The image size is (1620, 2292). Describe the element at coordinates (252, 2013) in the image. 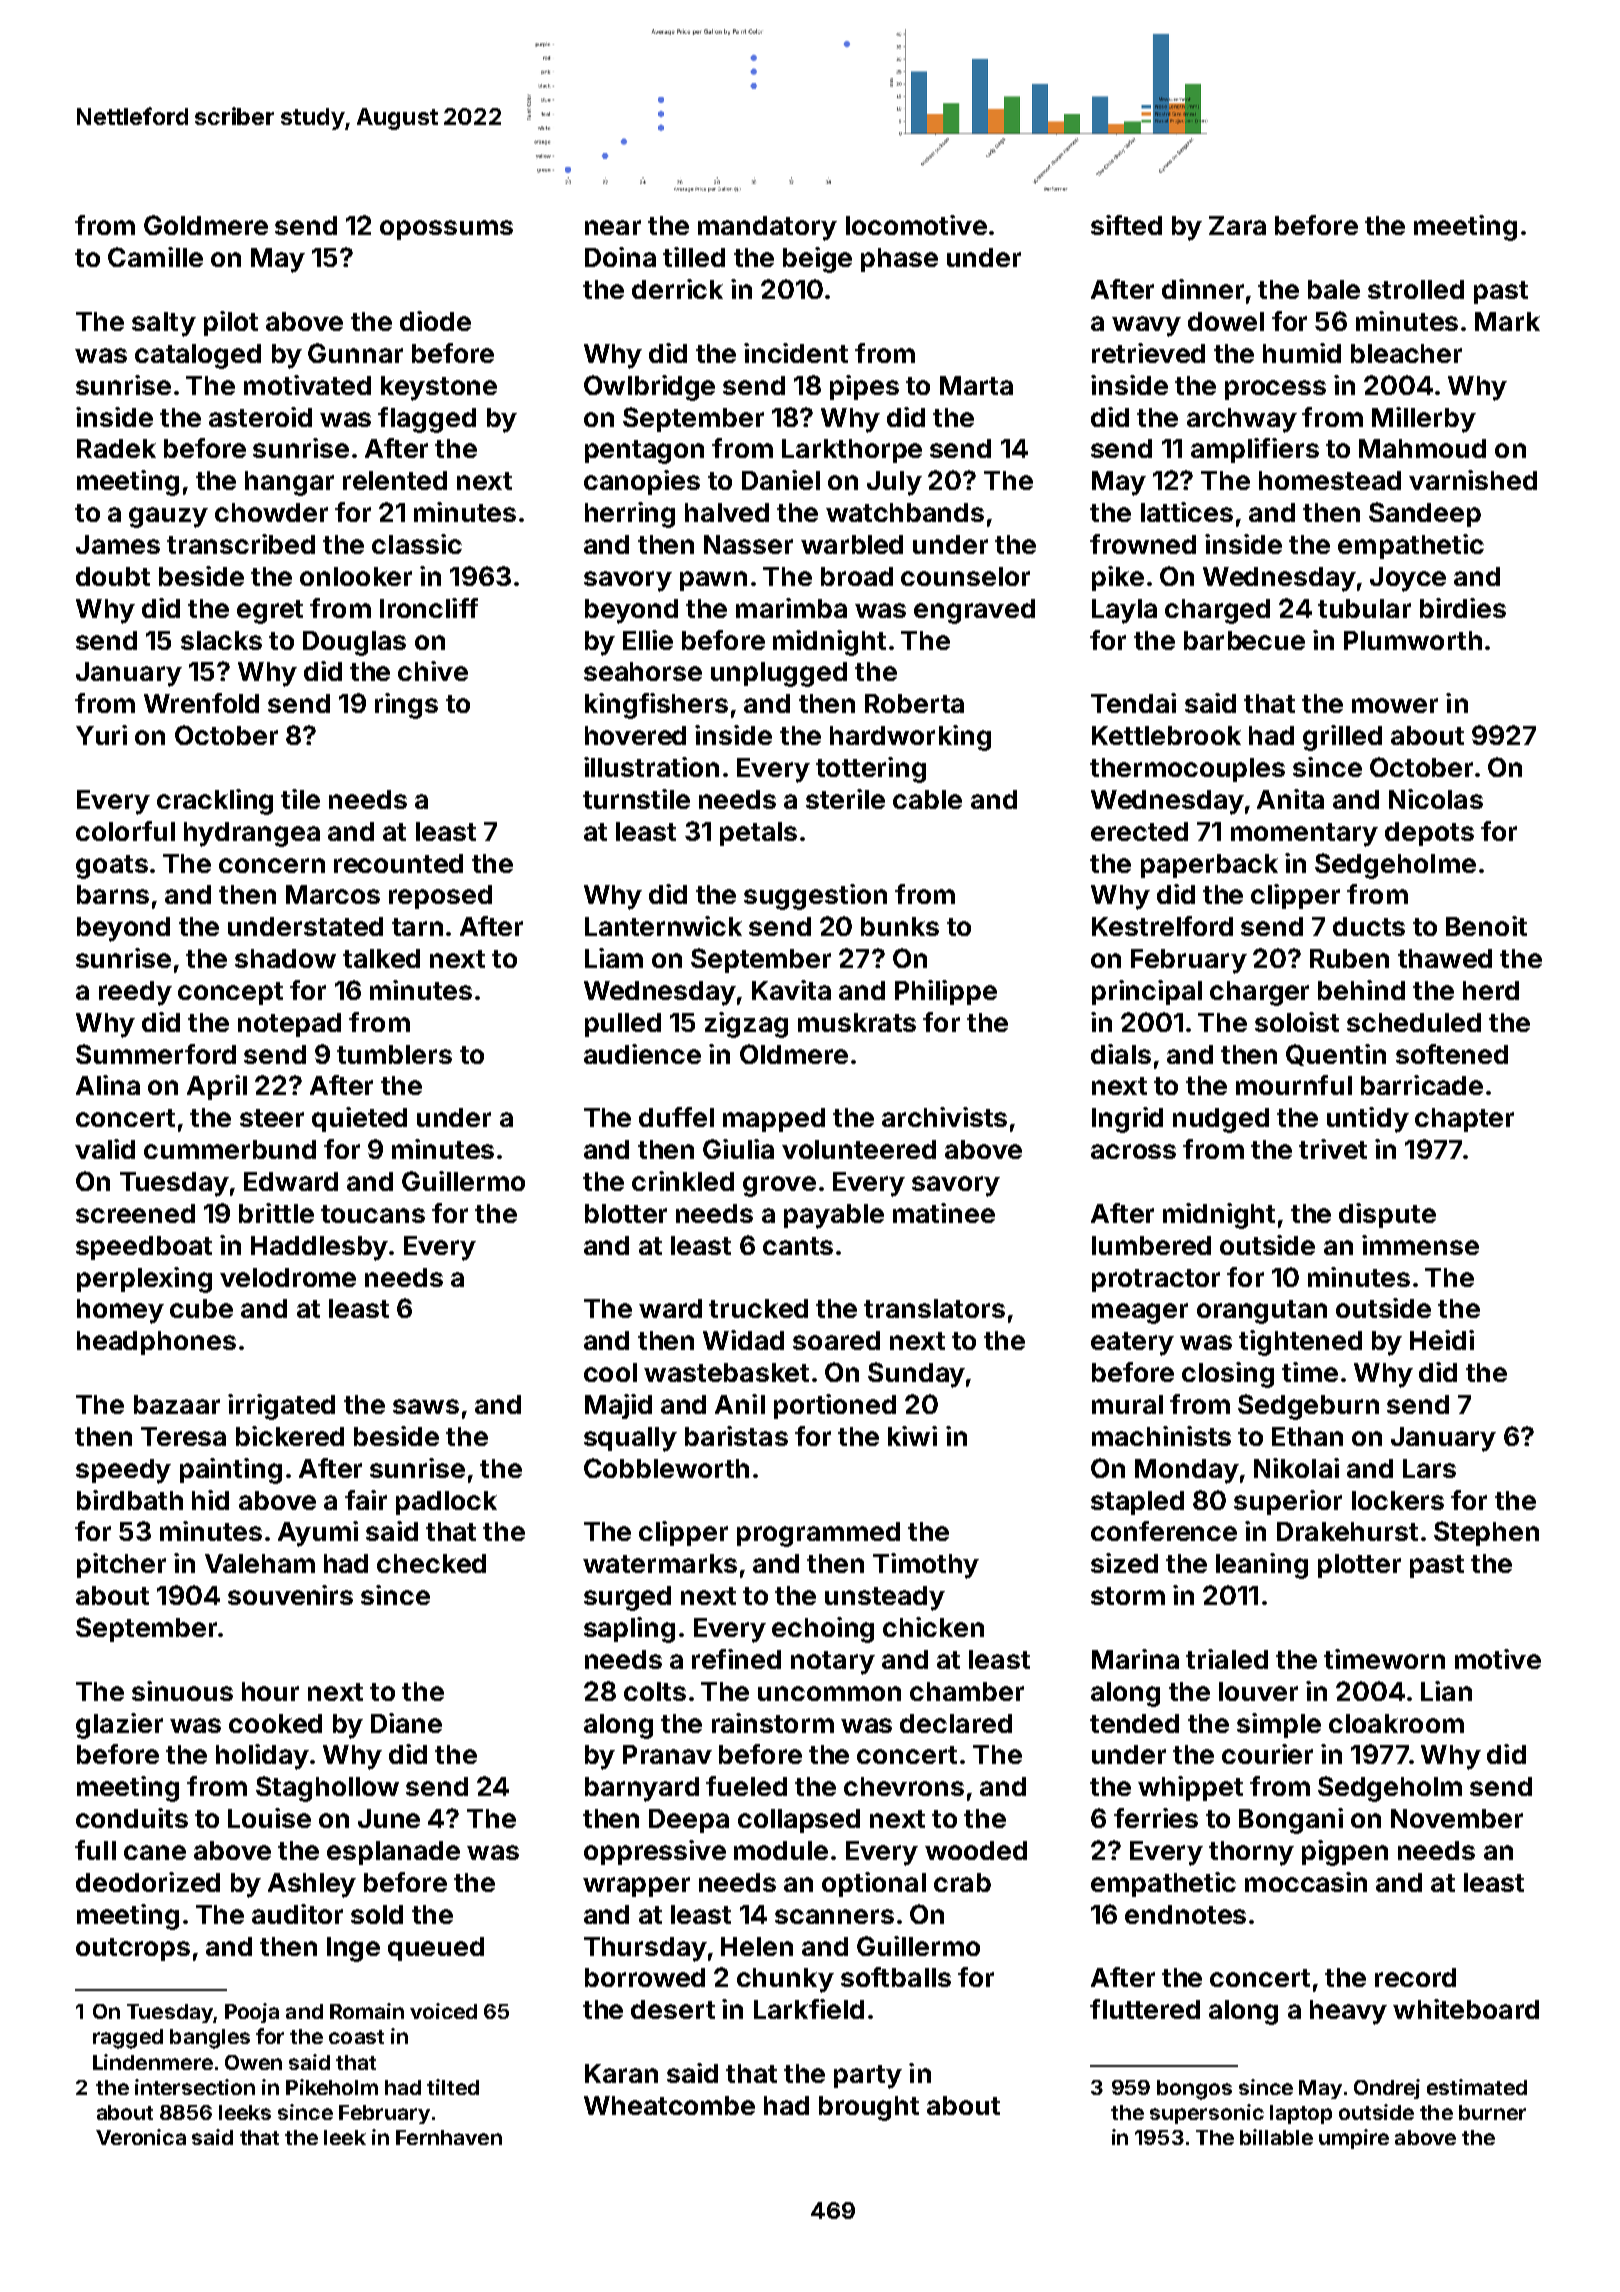

I see `Pooja` at that location.
